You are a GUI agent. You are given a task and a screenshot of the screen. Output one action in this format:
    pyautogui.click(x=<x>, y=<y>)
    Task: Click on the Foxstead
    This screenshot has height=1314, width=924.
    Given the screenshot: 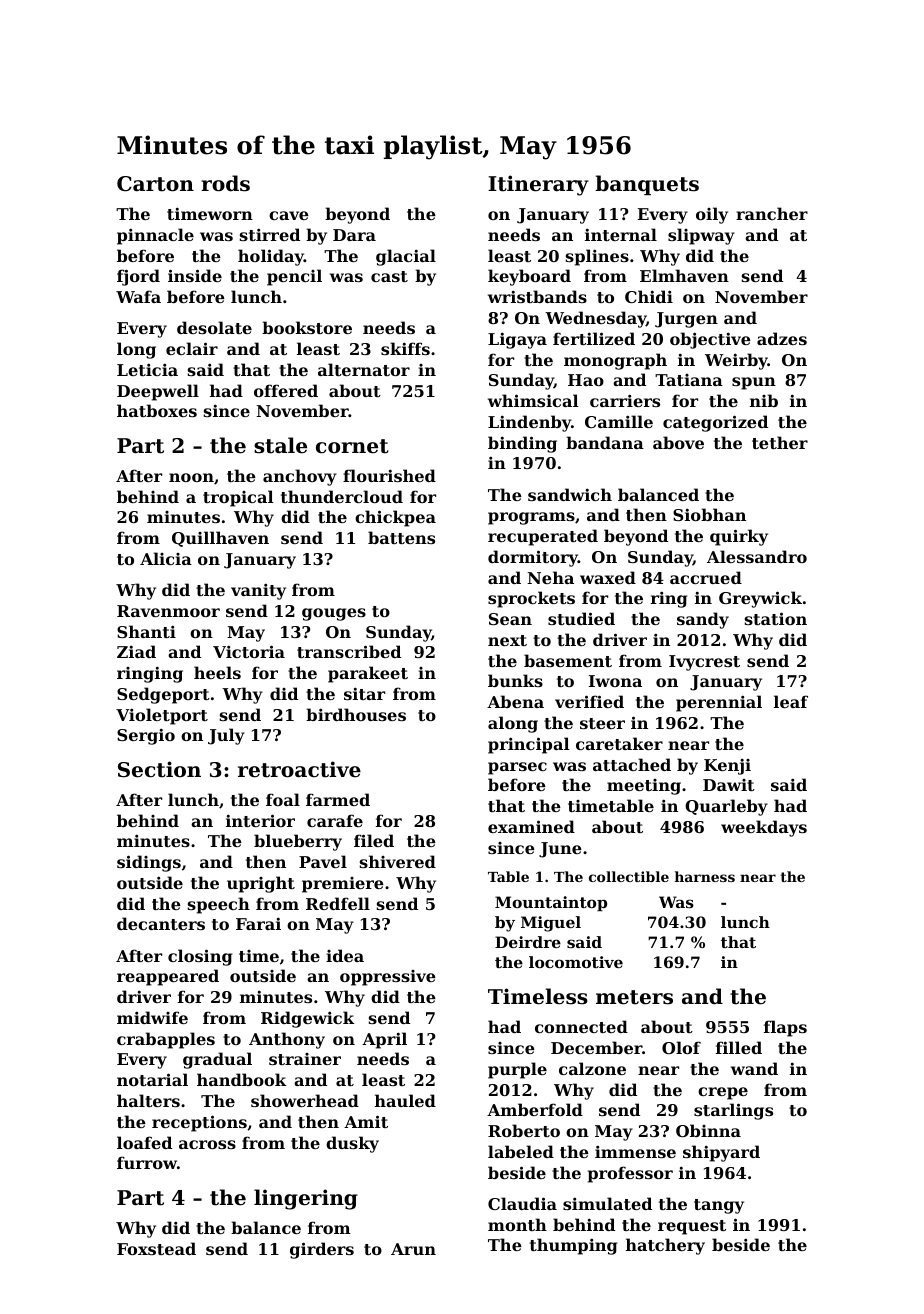 What is the action you would take?
    pyautogui.click(x=156, y=1248)
